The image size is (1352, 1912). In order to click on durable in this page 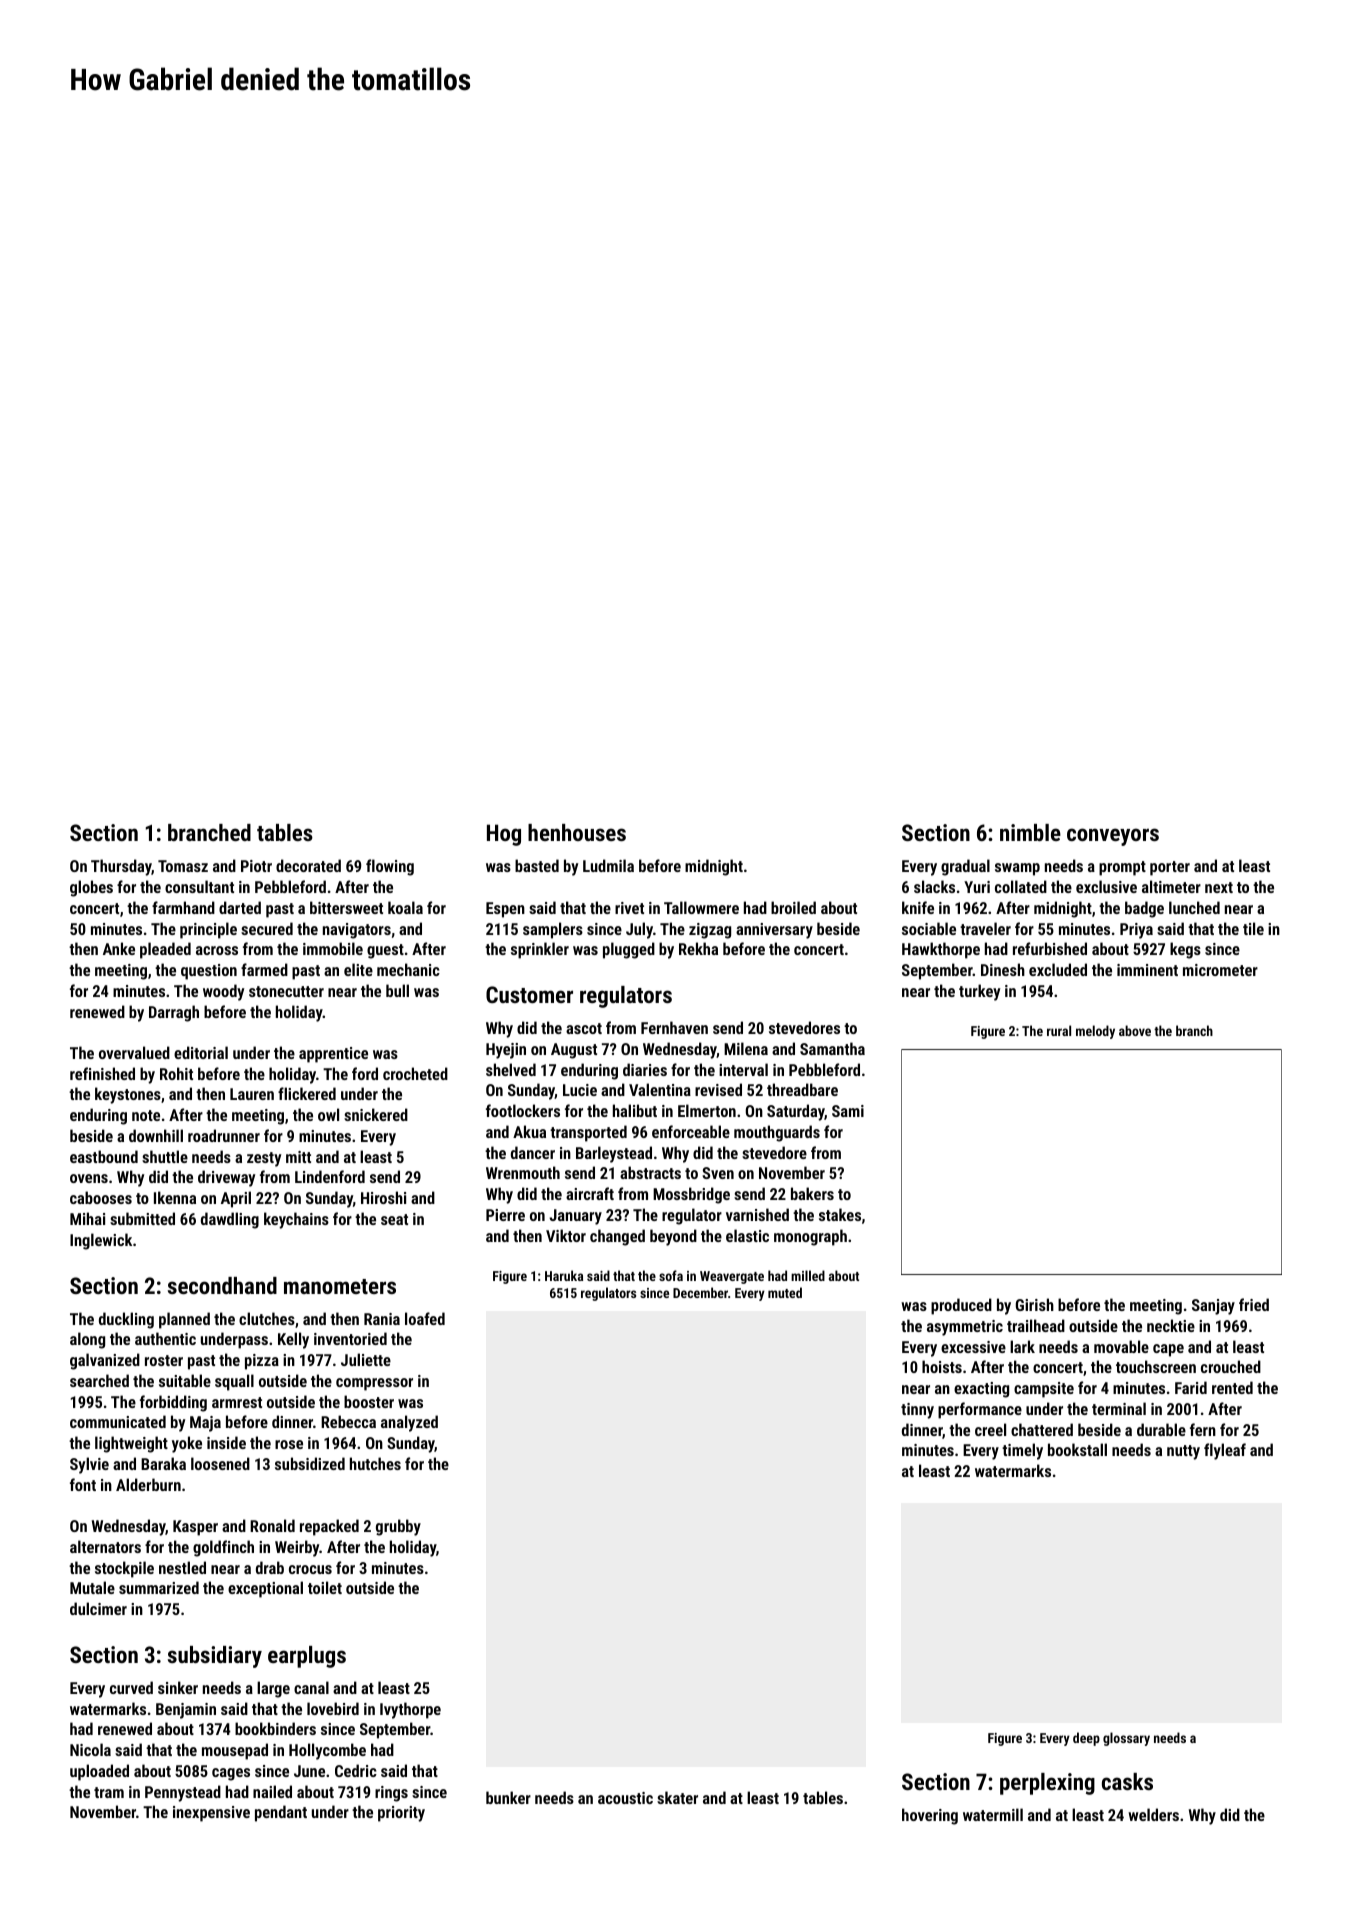, I will do `click(1161, 1429)`.
